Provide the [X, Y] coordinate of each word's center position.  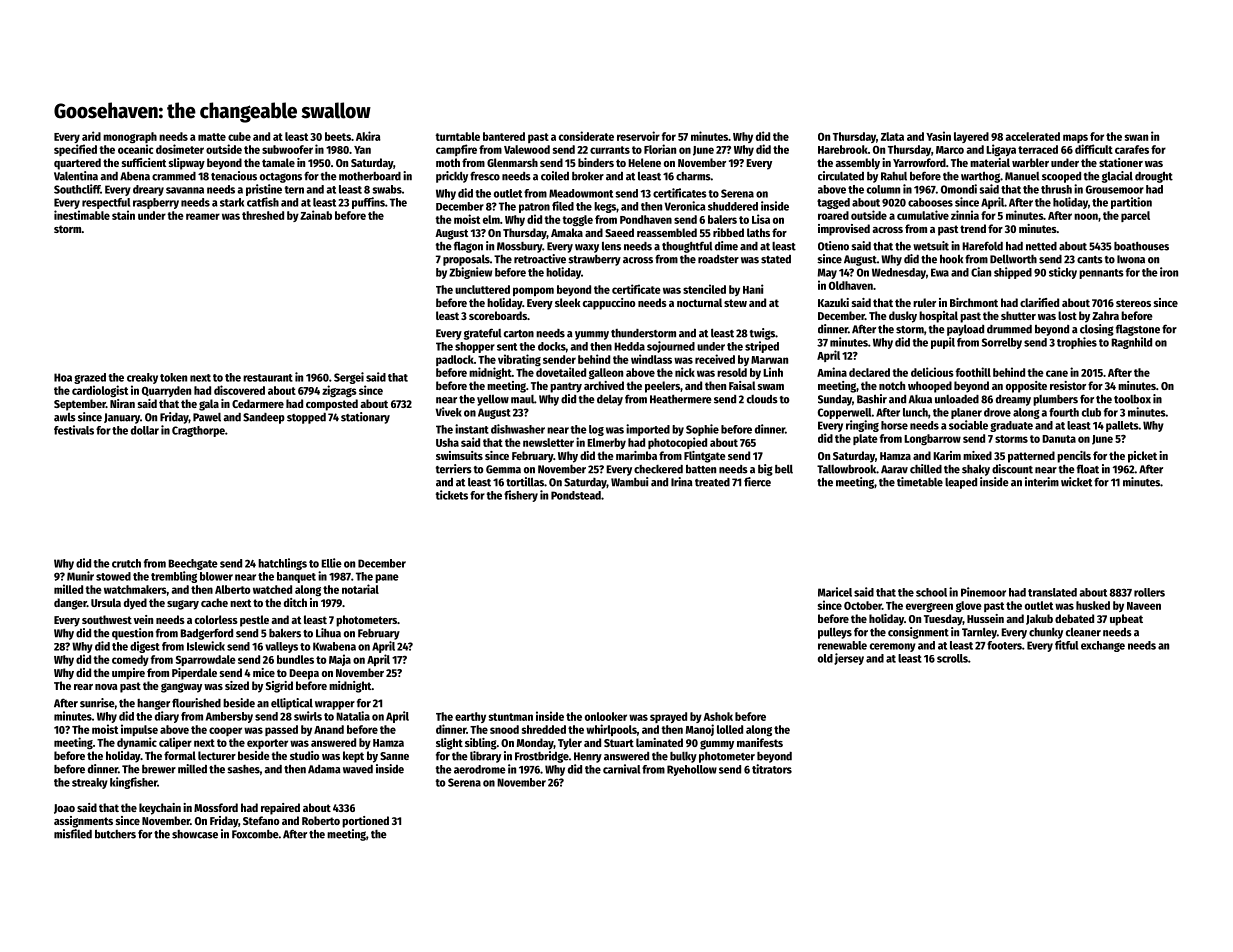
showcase [195, 834]
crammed [174, 176]
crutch [126, 563]
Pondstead [576, 495]
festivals [74, 430]
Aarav [894, 469]
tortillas [525, 482]
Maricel [835, 592]
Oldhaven [851, 285]
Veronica [685, 206]
